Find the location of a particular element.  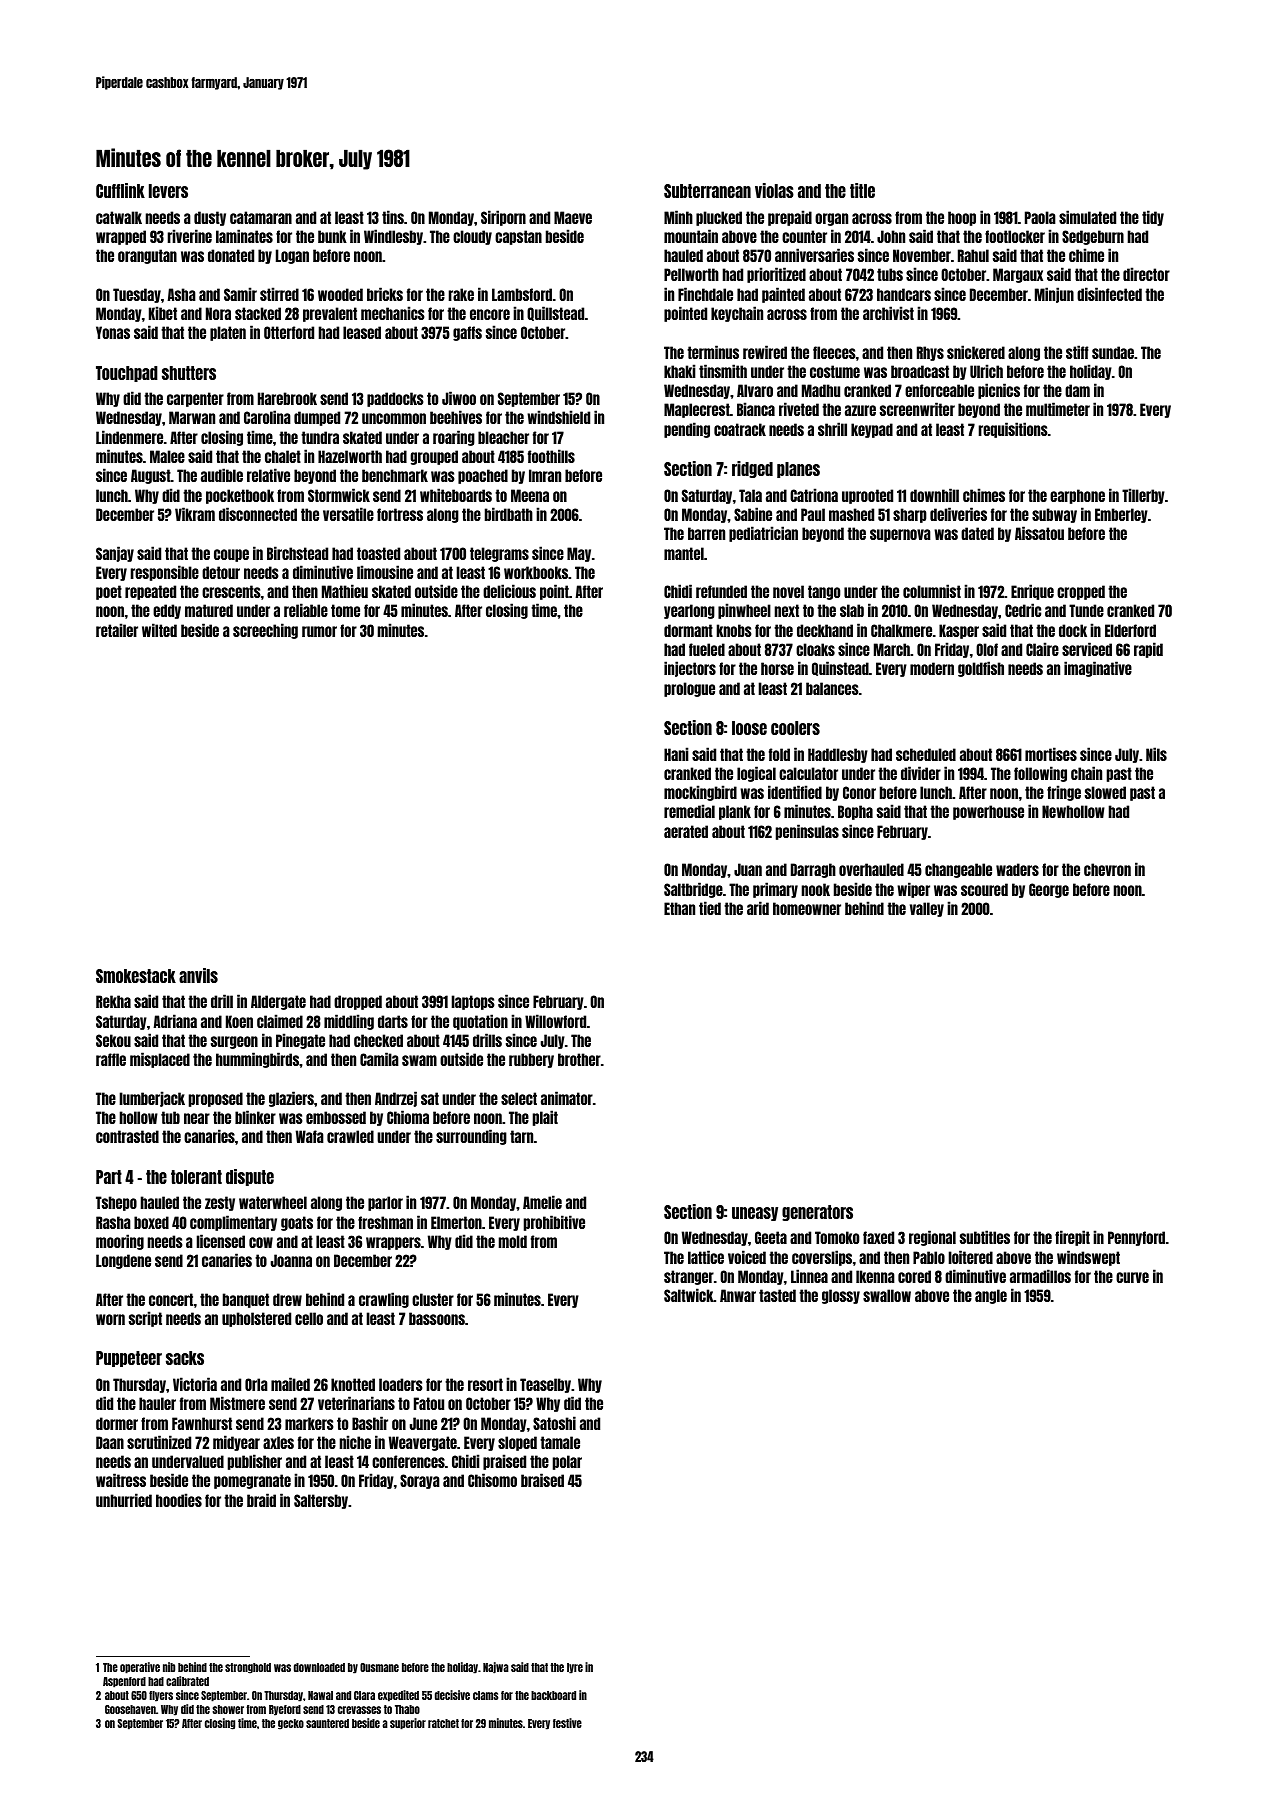

prevalent is located at coordinates (330, 314).
